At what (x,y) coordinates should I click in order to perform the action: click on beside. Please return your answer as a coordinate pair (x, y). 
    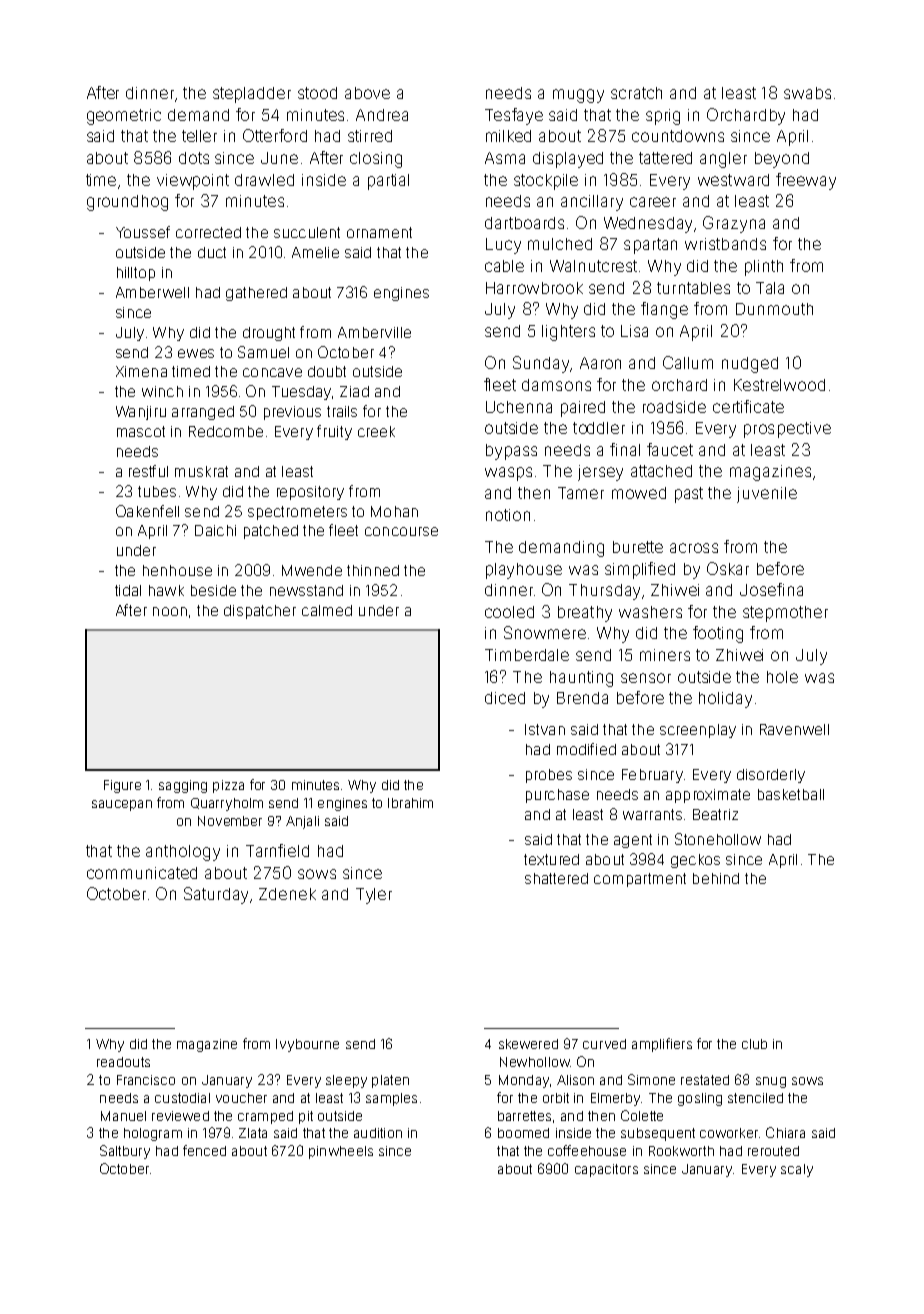
    Looking at the image, I should click on (213, 590).
